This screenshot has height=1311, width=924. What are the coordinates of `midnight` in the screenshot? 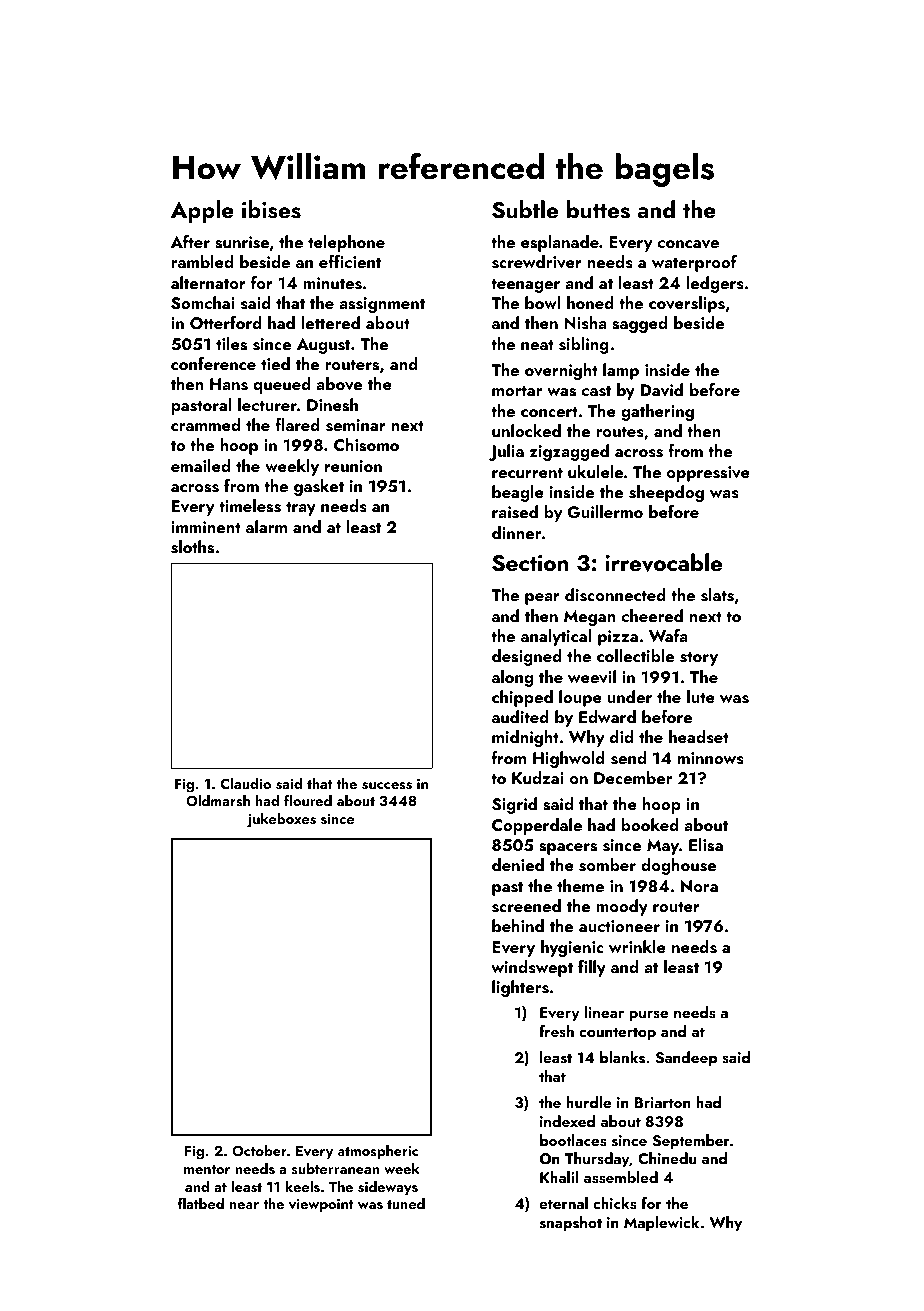 It's located at (525, 738).
